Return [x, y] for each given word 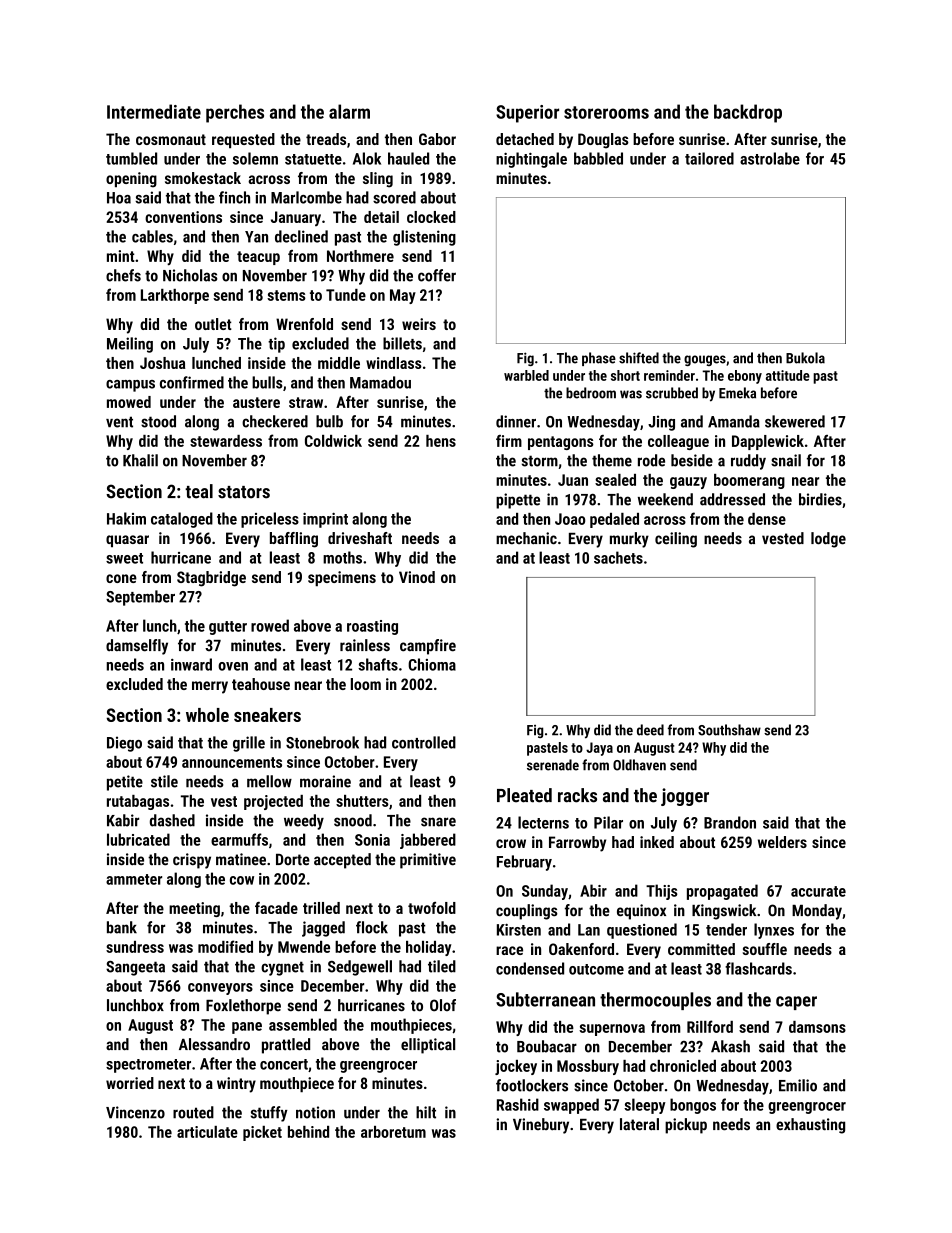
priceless [270, 520]
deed [650, 730]
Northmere [360, 256]
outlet [213, 324]
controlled [424, 742]
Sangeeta [135, 968]
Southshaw [729, 730]
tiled [442, 966]
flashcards [758, 968]
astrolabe [770, 158]
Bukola [805, 358]
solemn [255, 158]
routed [193, 1112]
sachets [618, 557]
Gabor [437, 139]
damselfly [137, 647]
